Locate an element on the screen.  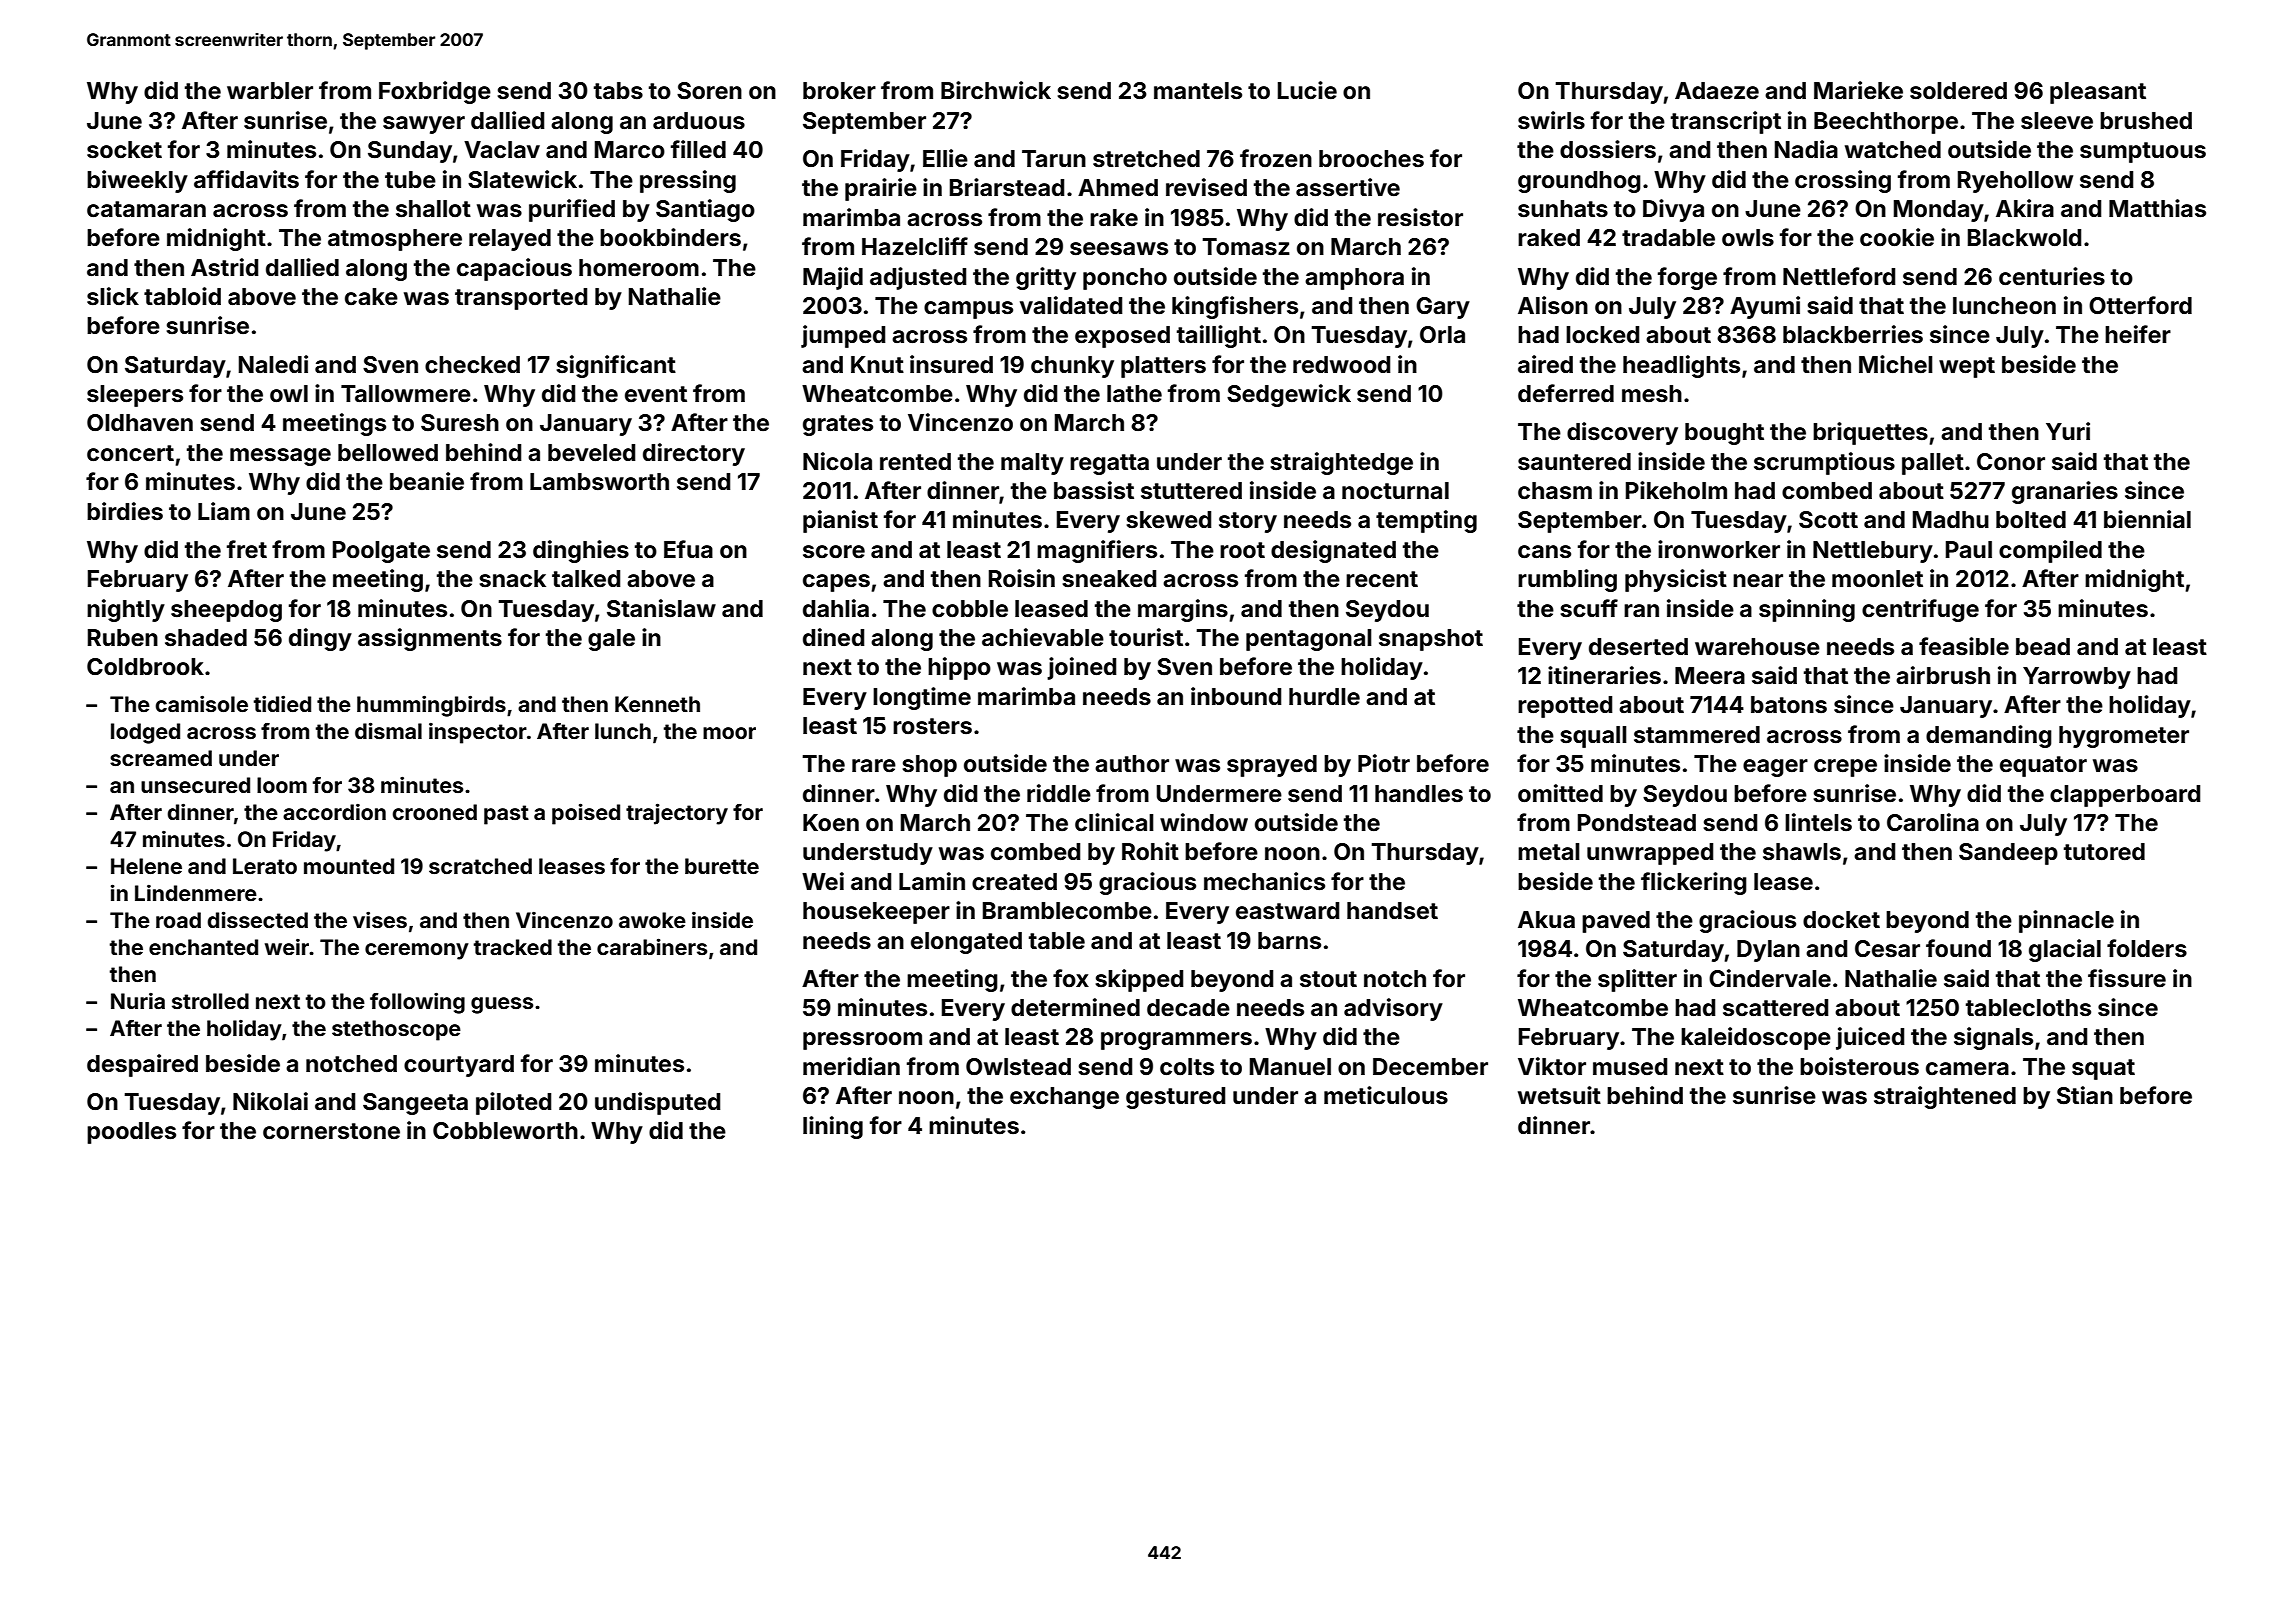
Astrid is located at coordinates (224, 267).
